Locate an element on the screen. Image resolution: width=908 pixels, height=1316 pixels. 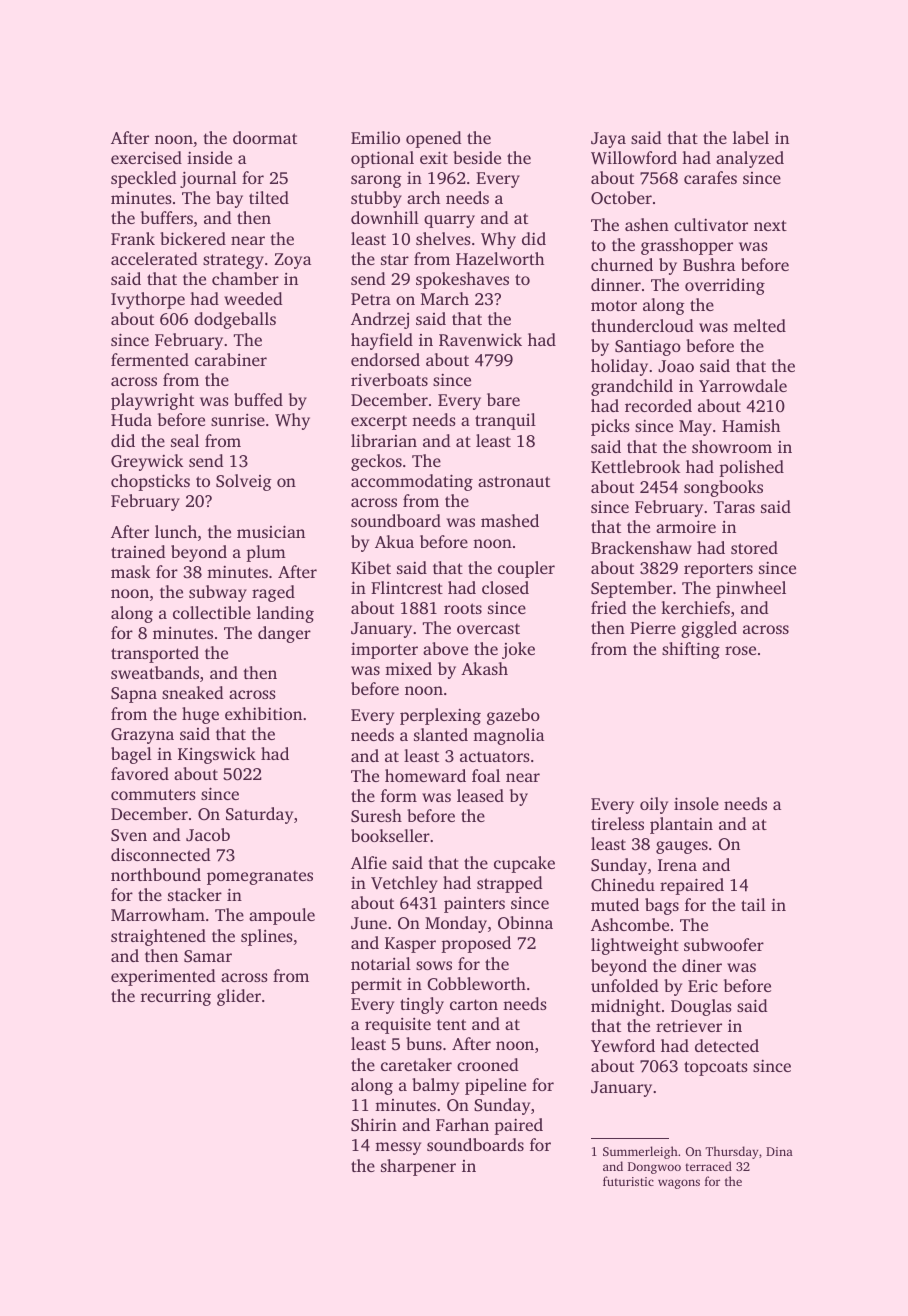
importer is located at coordinates (384, 650).
